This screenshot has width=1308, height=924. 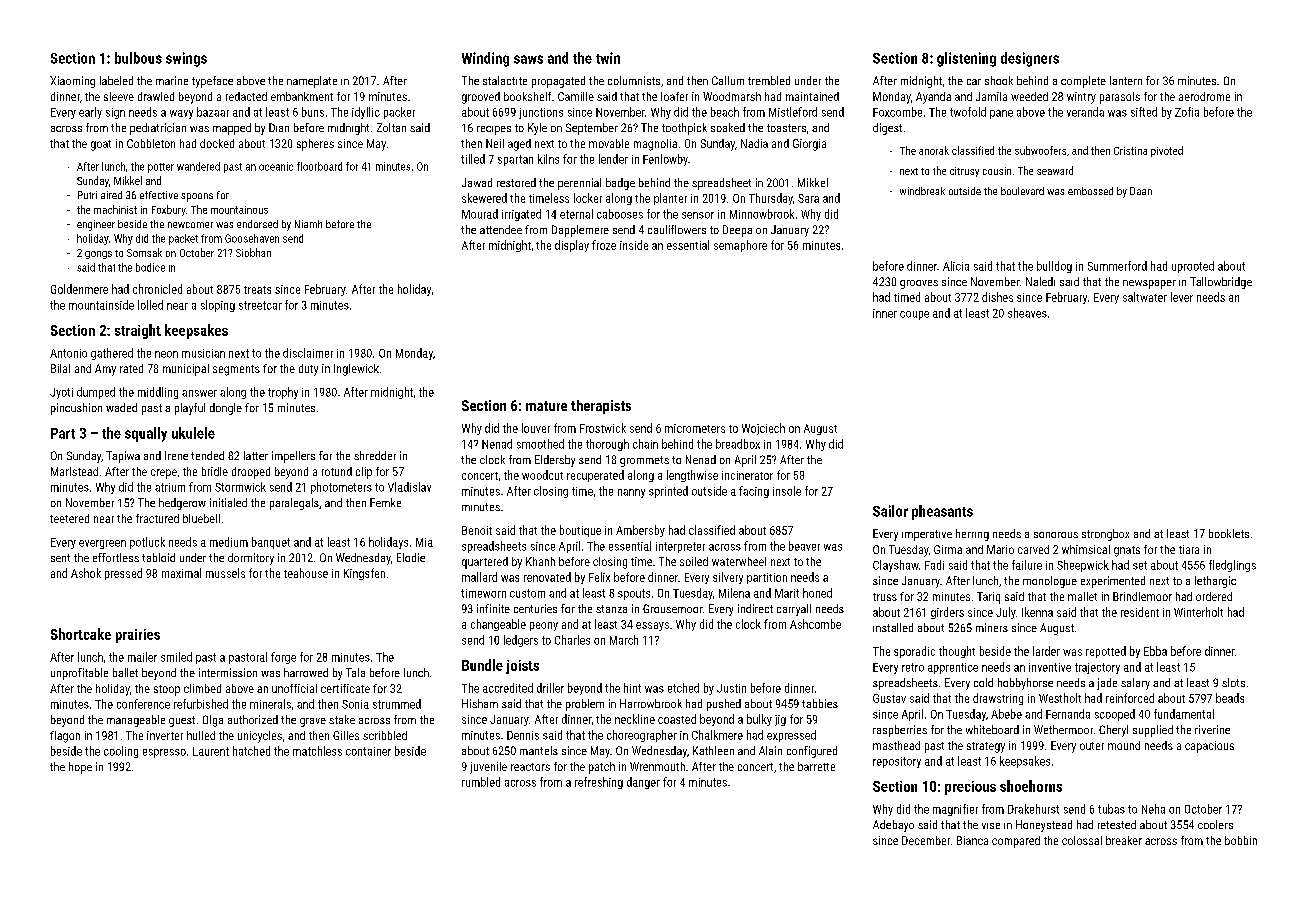 I want to click on stanza, so click(x=611, y=609).
